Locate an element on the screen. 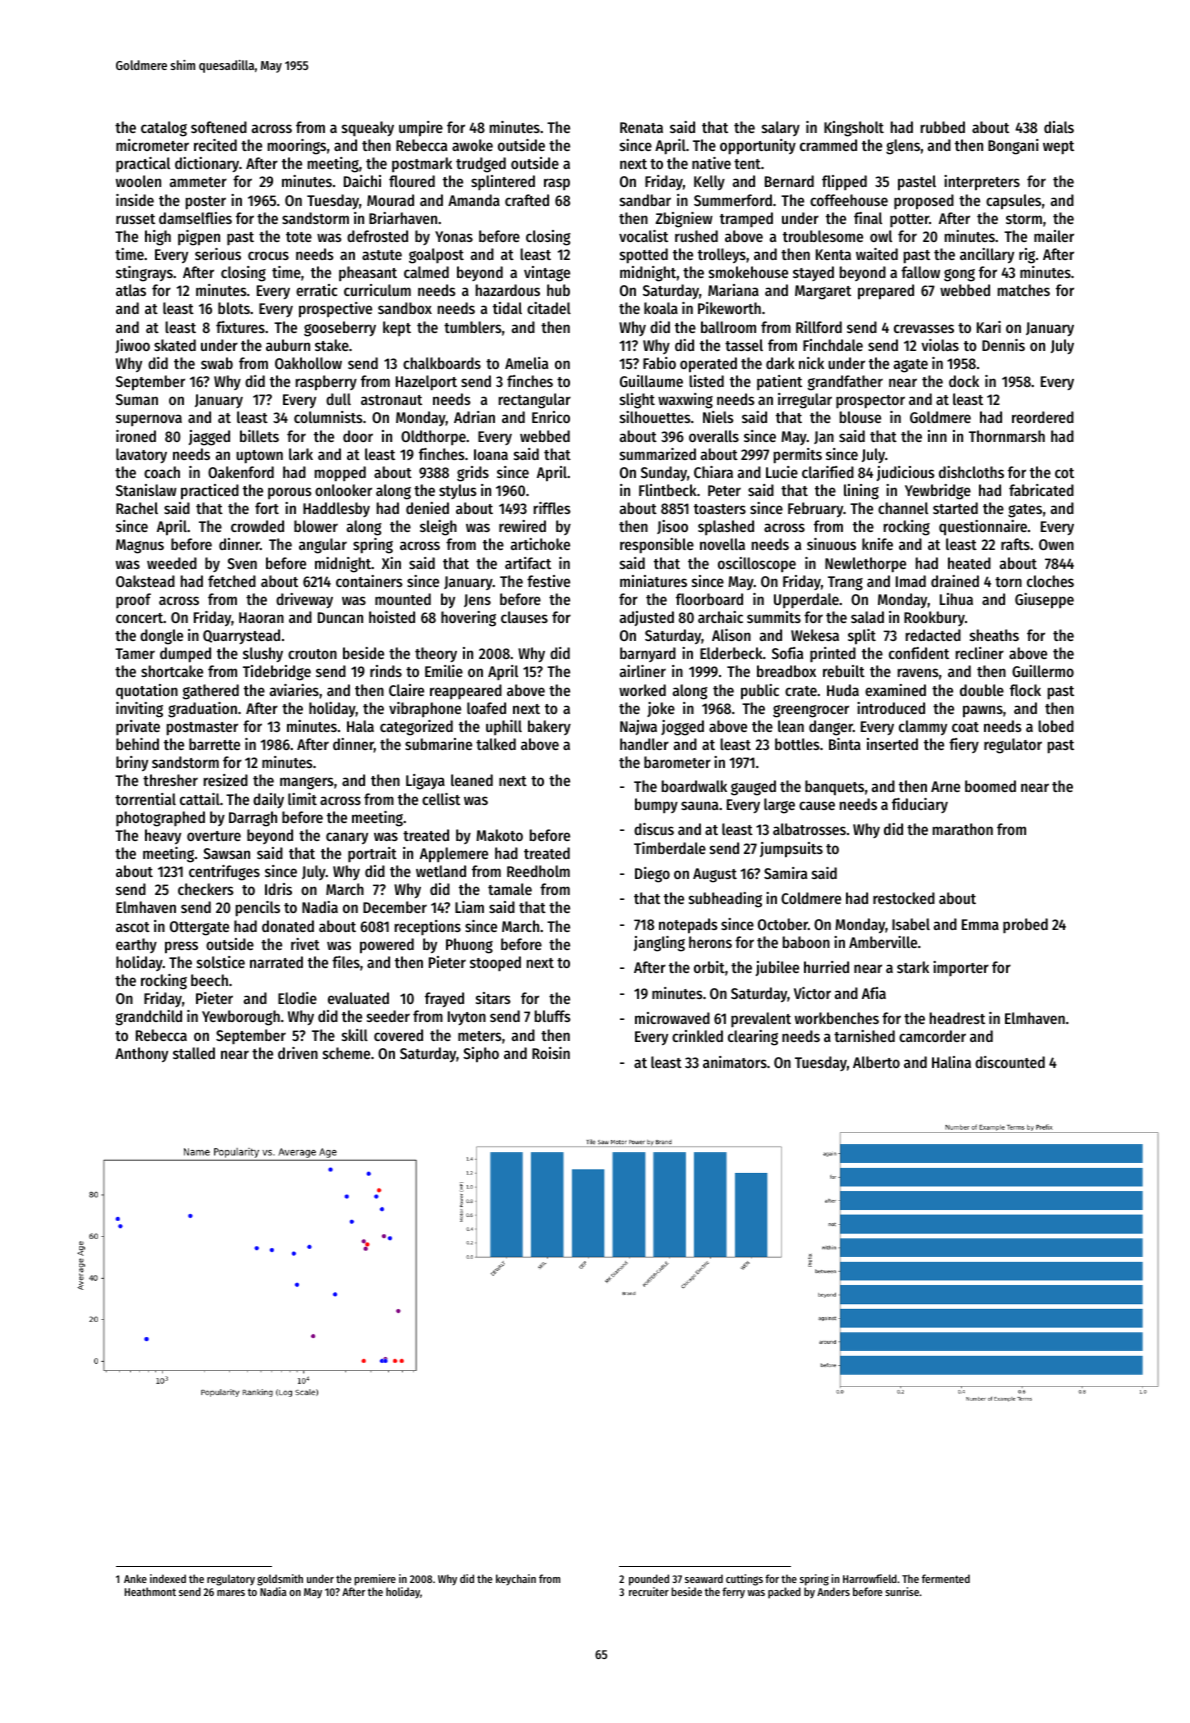 Image resolution: width=1190 pixels, height=1723 pixels. inside is located at coordinates (135, 200).
